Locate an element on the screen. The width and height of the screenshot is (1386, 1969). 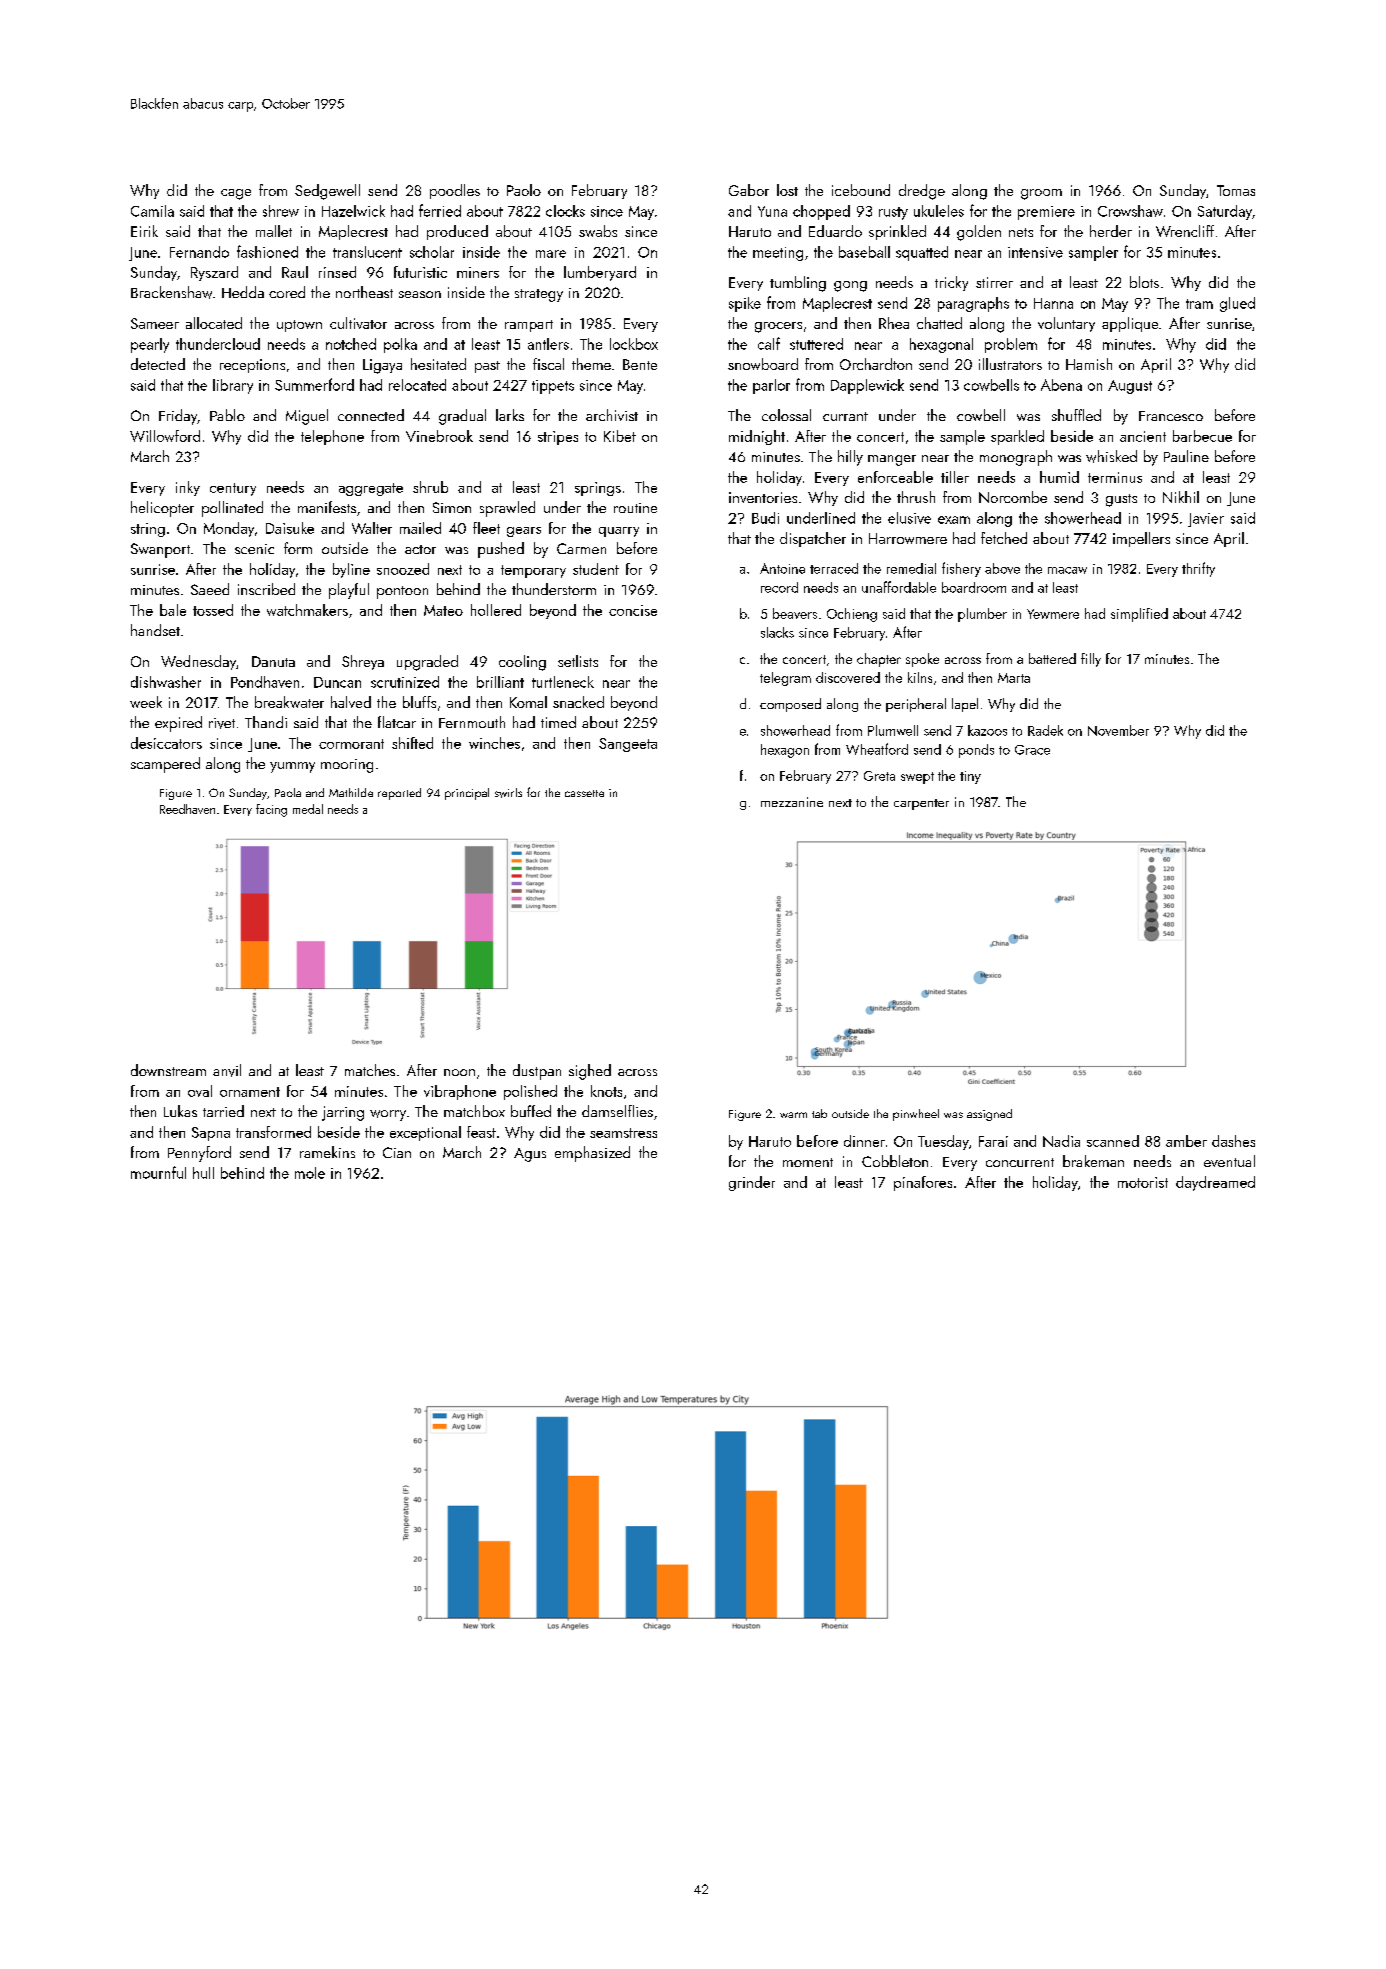
assigned is located at coordinates (989, 1115).
